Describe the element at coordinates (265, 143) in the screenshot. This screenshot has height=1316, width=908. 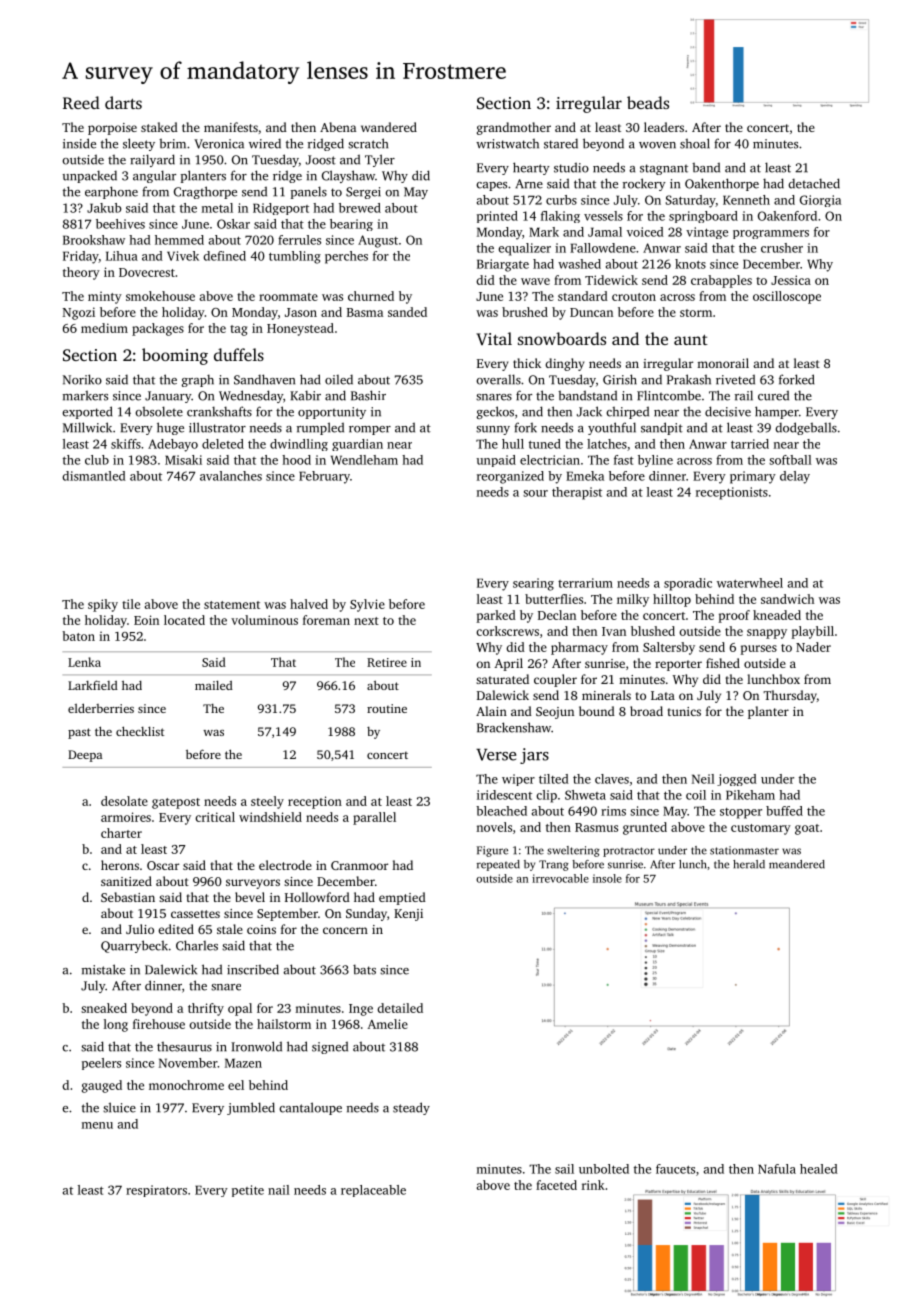
I see `wired` at that location.
